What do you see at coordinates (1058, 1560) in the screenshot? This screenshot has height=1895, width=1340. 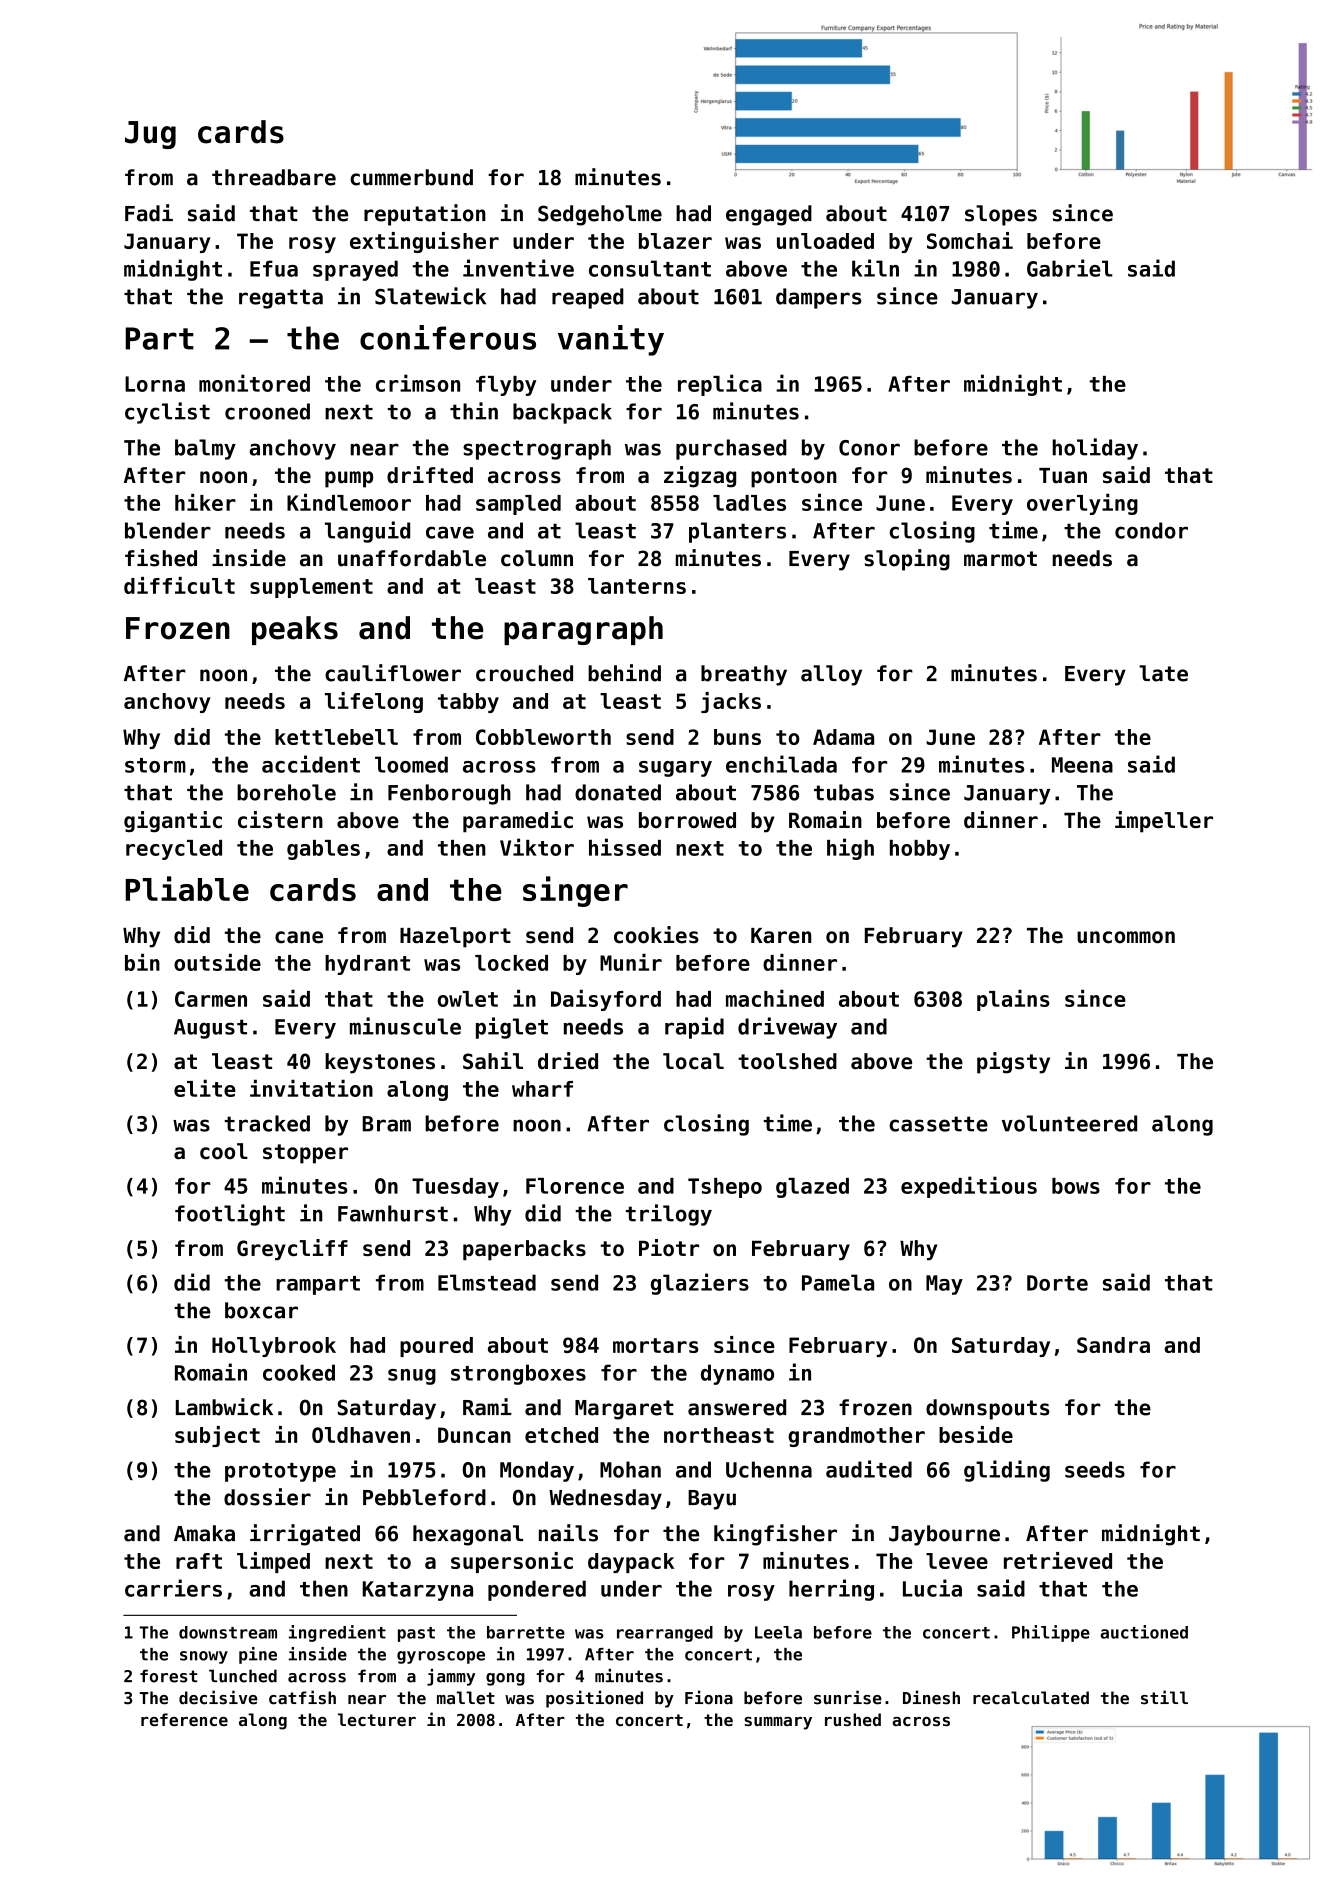 I see `retrieved` at bounding box center [1058, 1560].
